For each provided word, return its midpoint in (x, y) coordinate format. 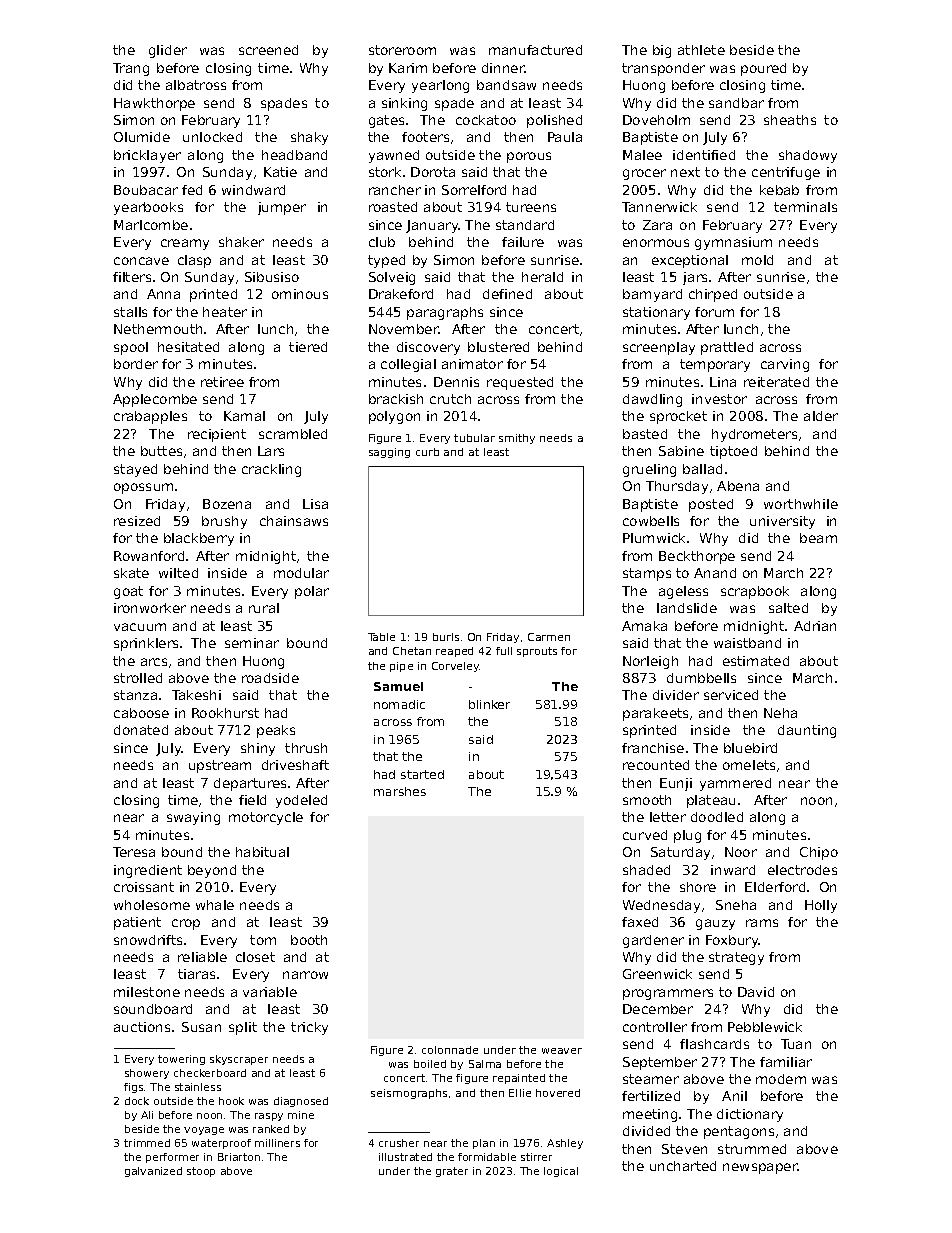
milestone (147, 992)
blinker (489, 704)
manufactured (535, 50)
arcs (154, 662)
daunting (807, 731)
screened (268, 50)
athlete (701, 50)
